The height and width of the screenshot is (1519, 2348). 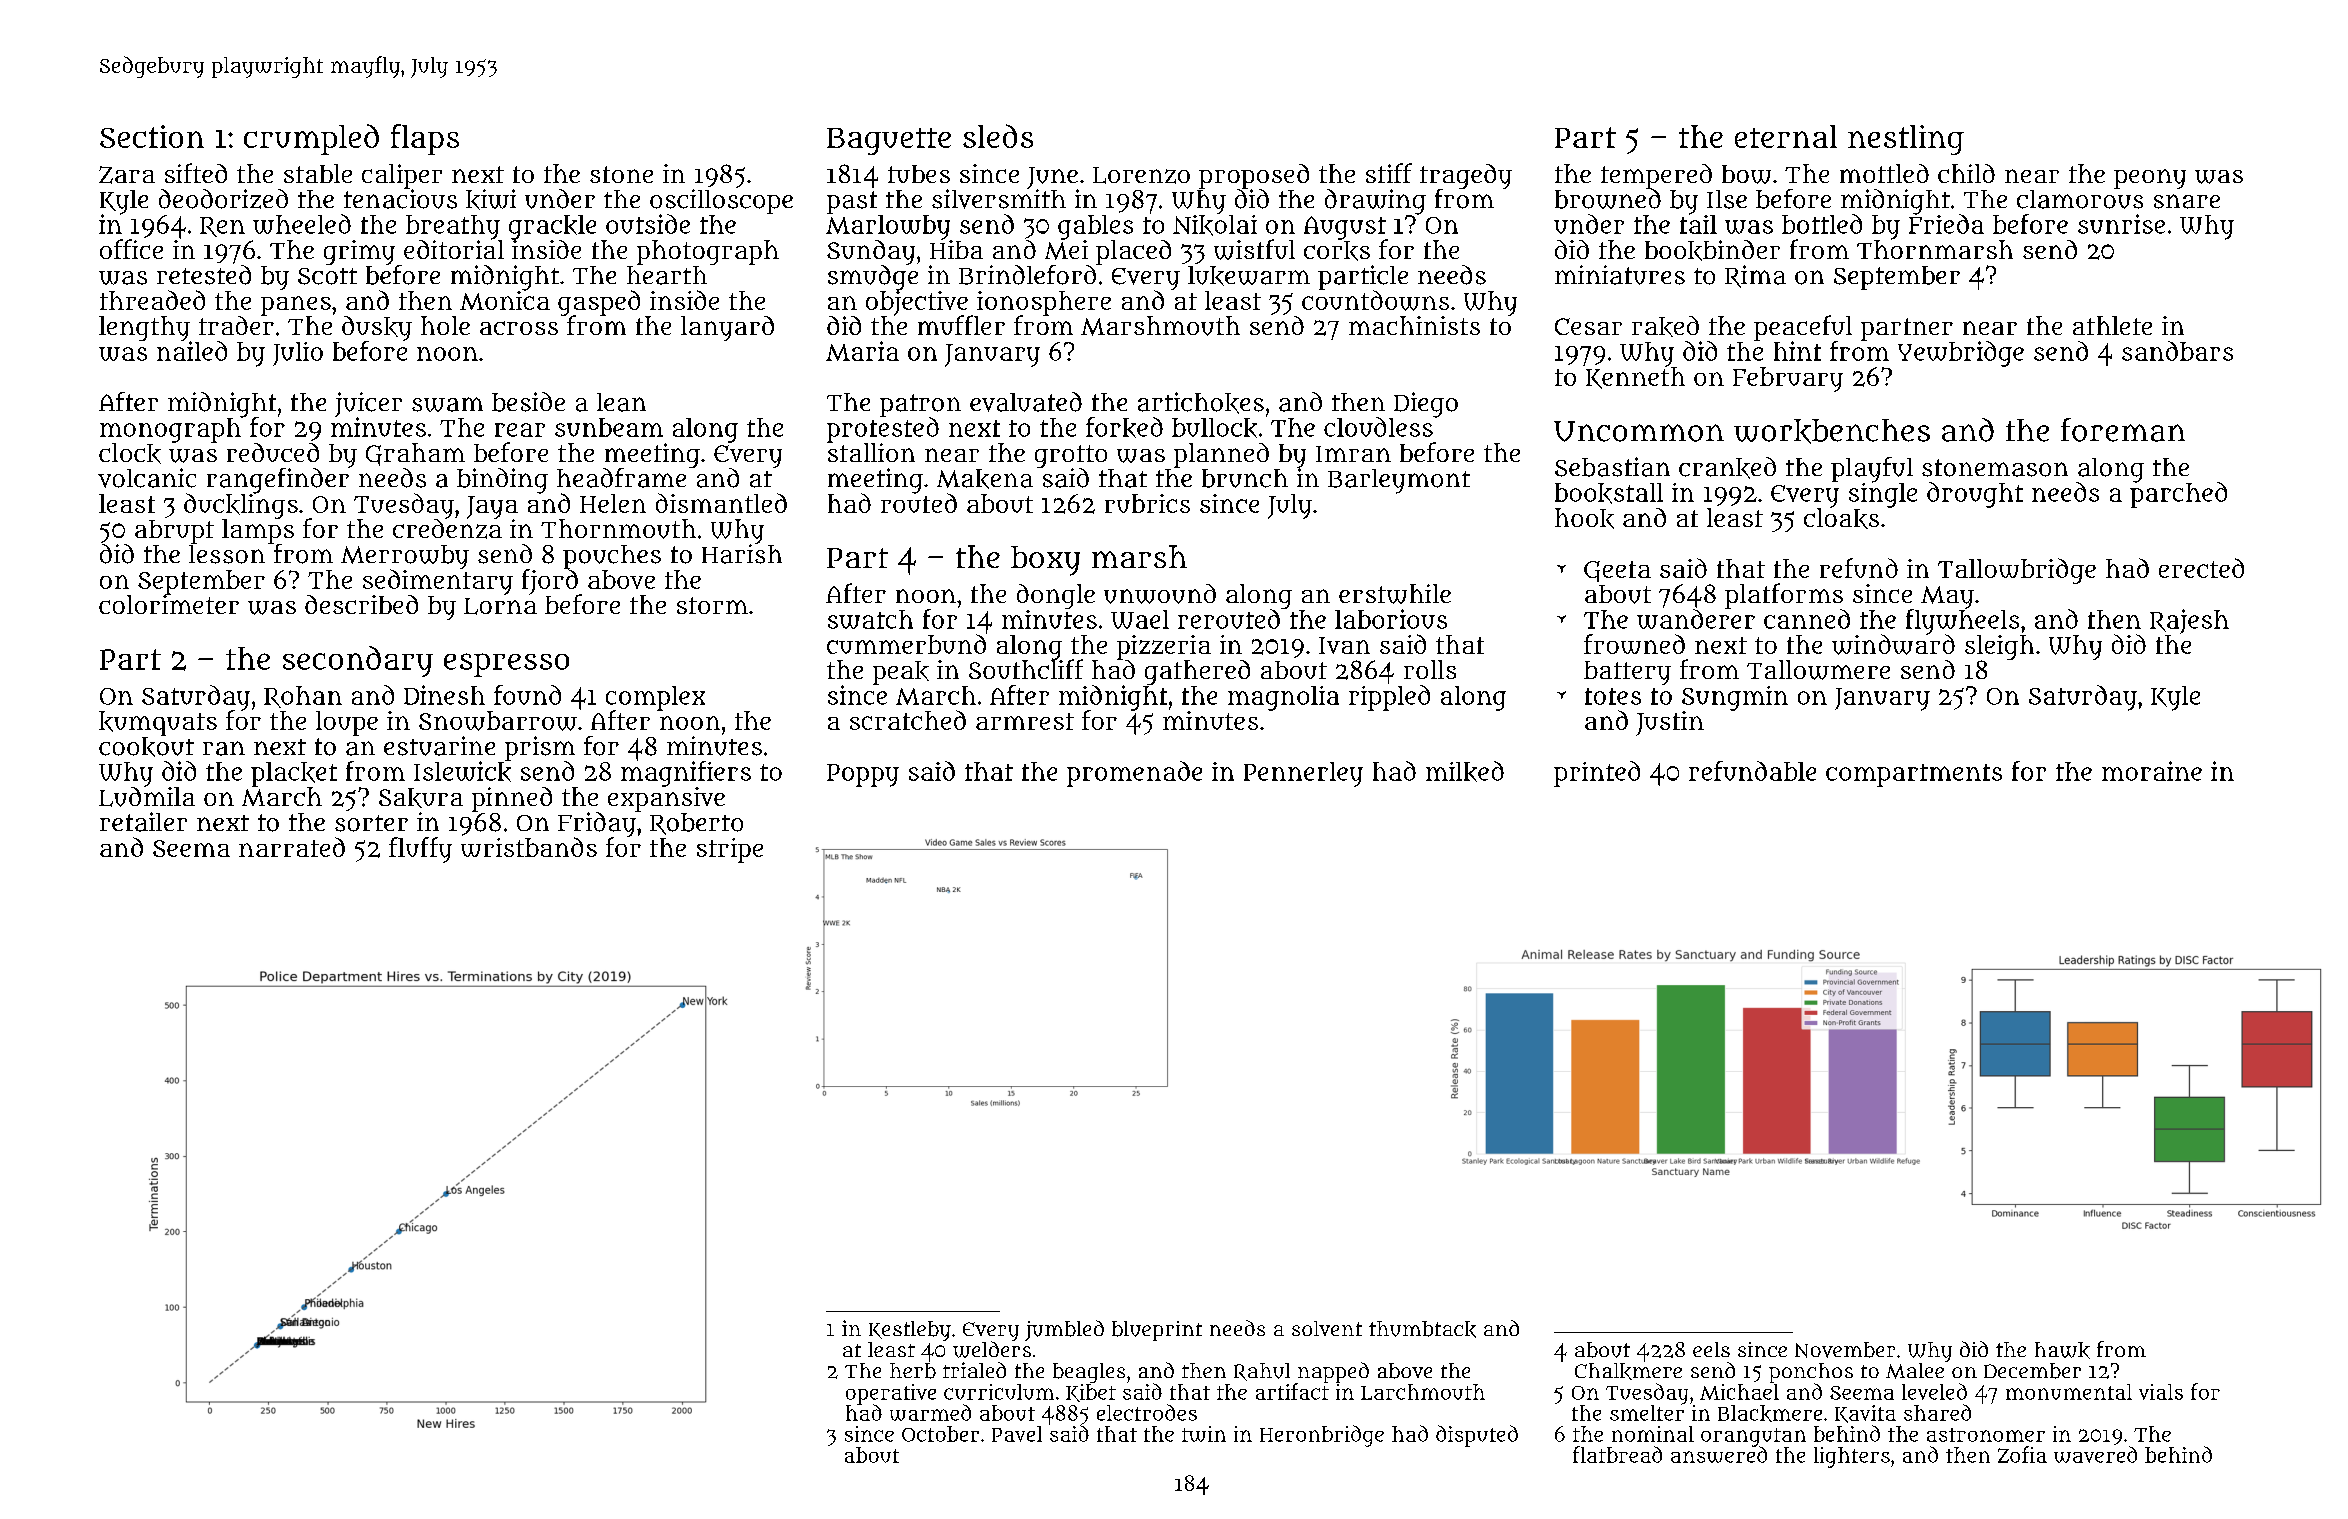 What do you see at coordinates (998, 136) in the screenshot?
I see `sleds` at bounding box center [998, 136].
